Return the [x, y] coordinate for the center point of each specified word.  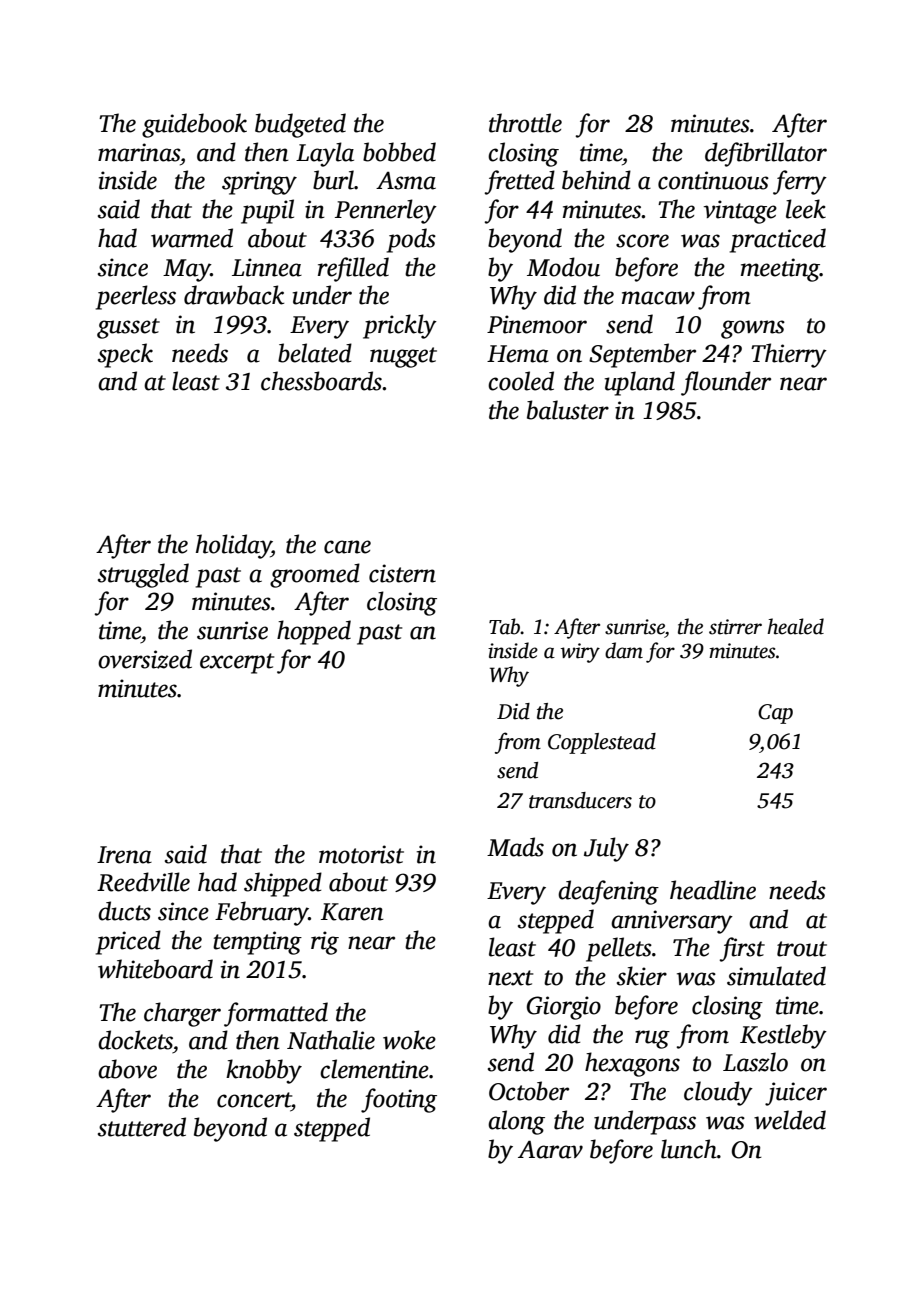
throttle [525, 123]
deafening [608, 892]
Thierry [789, 355]
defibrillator [766, 154]
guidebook [194, 125]
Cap [775, 714]
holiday [233, 546]
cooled [521, 381]
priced [128, 942]
